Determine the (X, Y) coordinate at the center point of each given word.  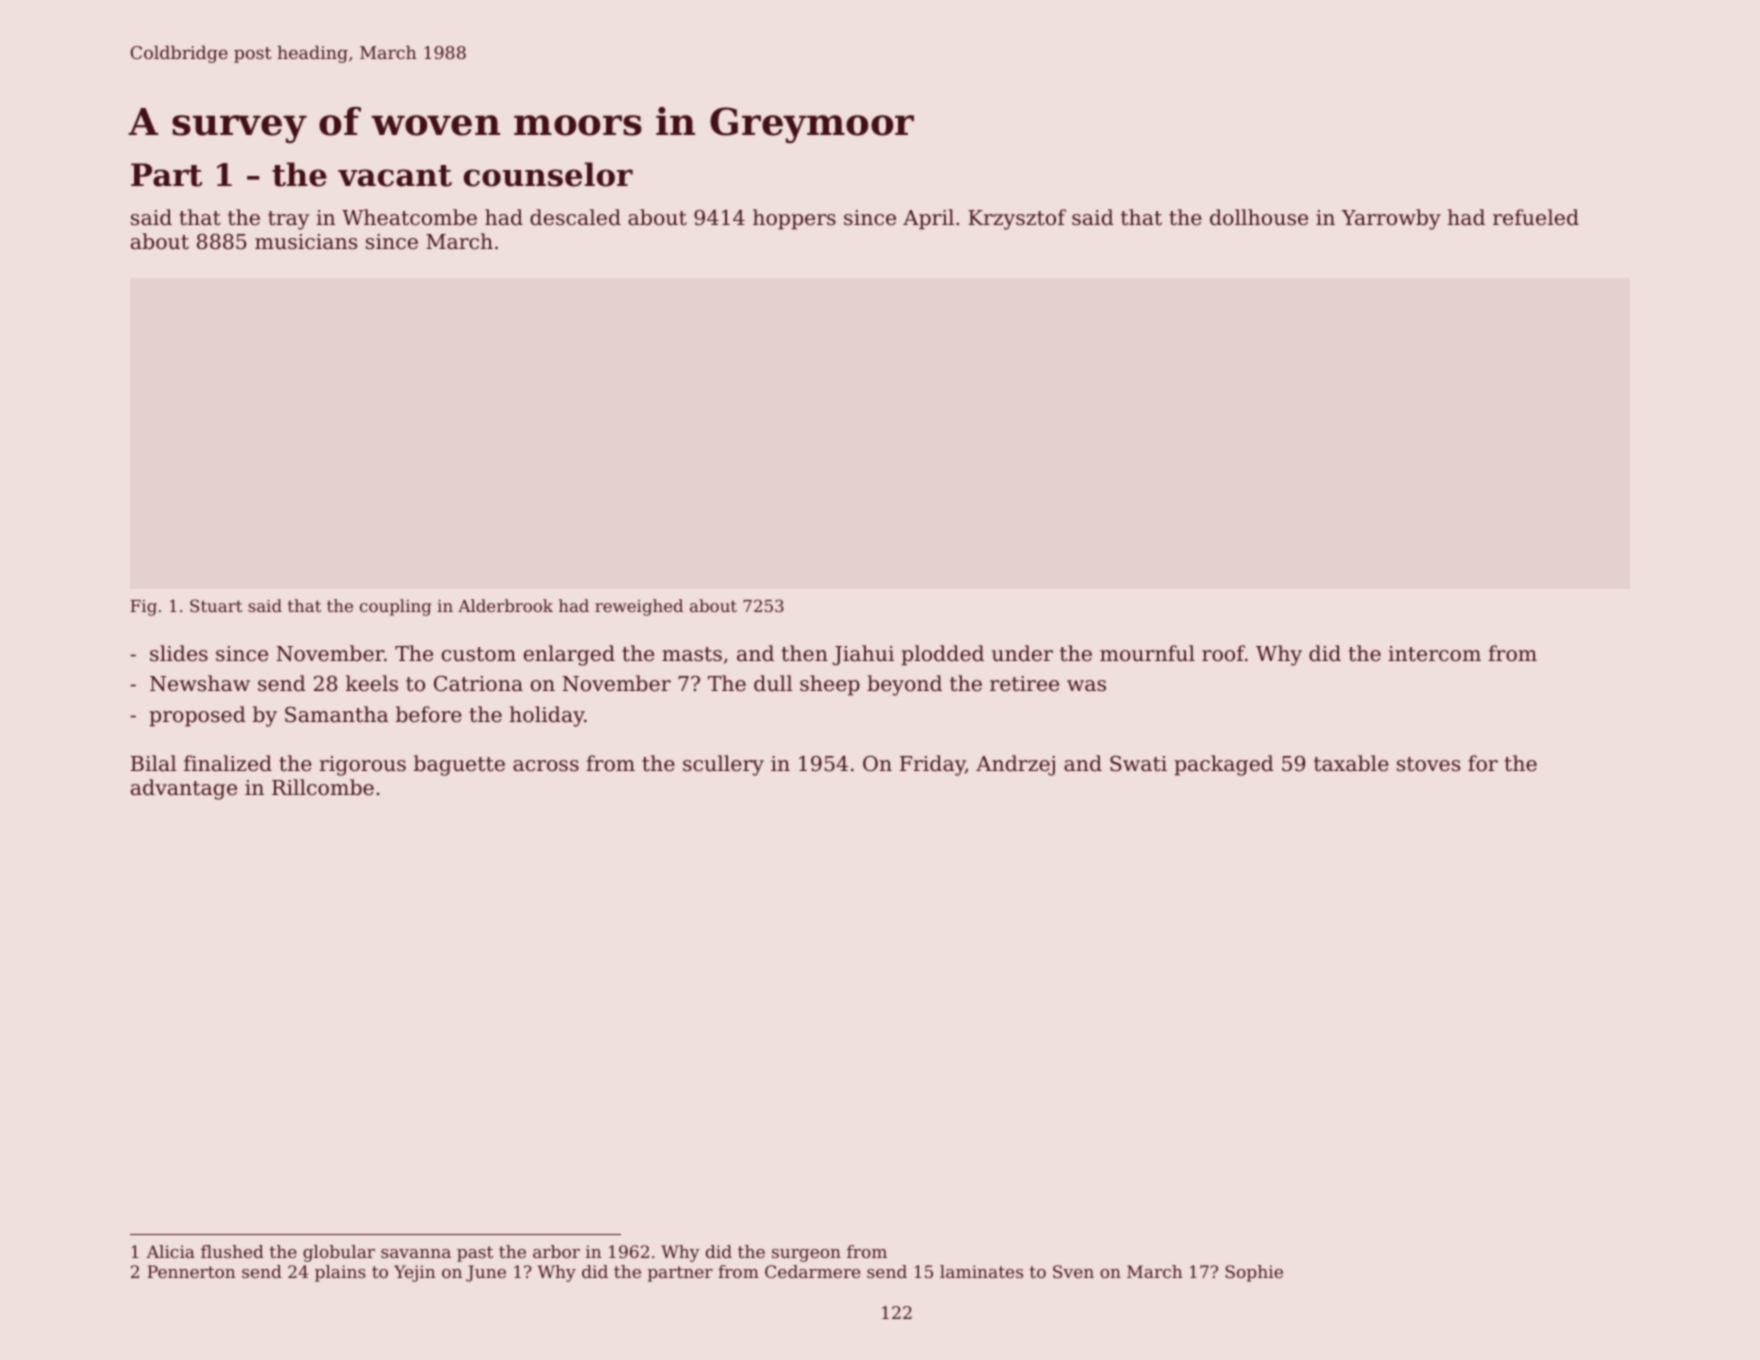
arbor (556, 1251)
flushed (232, 1251)
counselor (548, 174)
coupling (396, 607)
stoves (1428, 764)
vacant (395, 176)
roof (1223, 653)
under (1022, 653)
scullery (723, 765)
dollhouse (1259, 217)
